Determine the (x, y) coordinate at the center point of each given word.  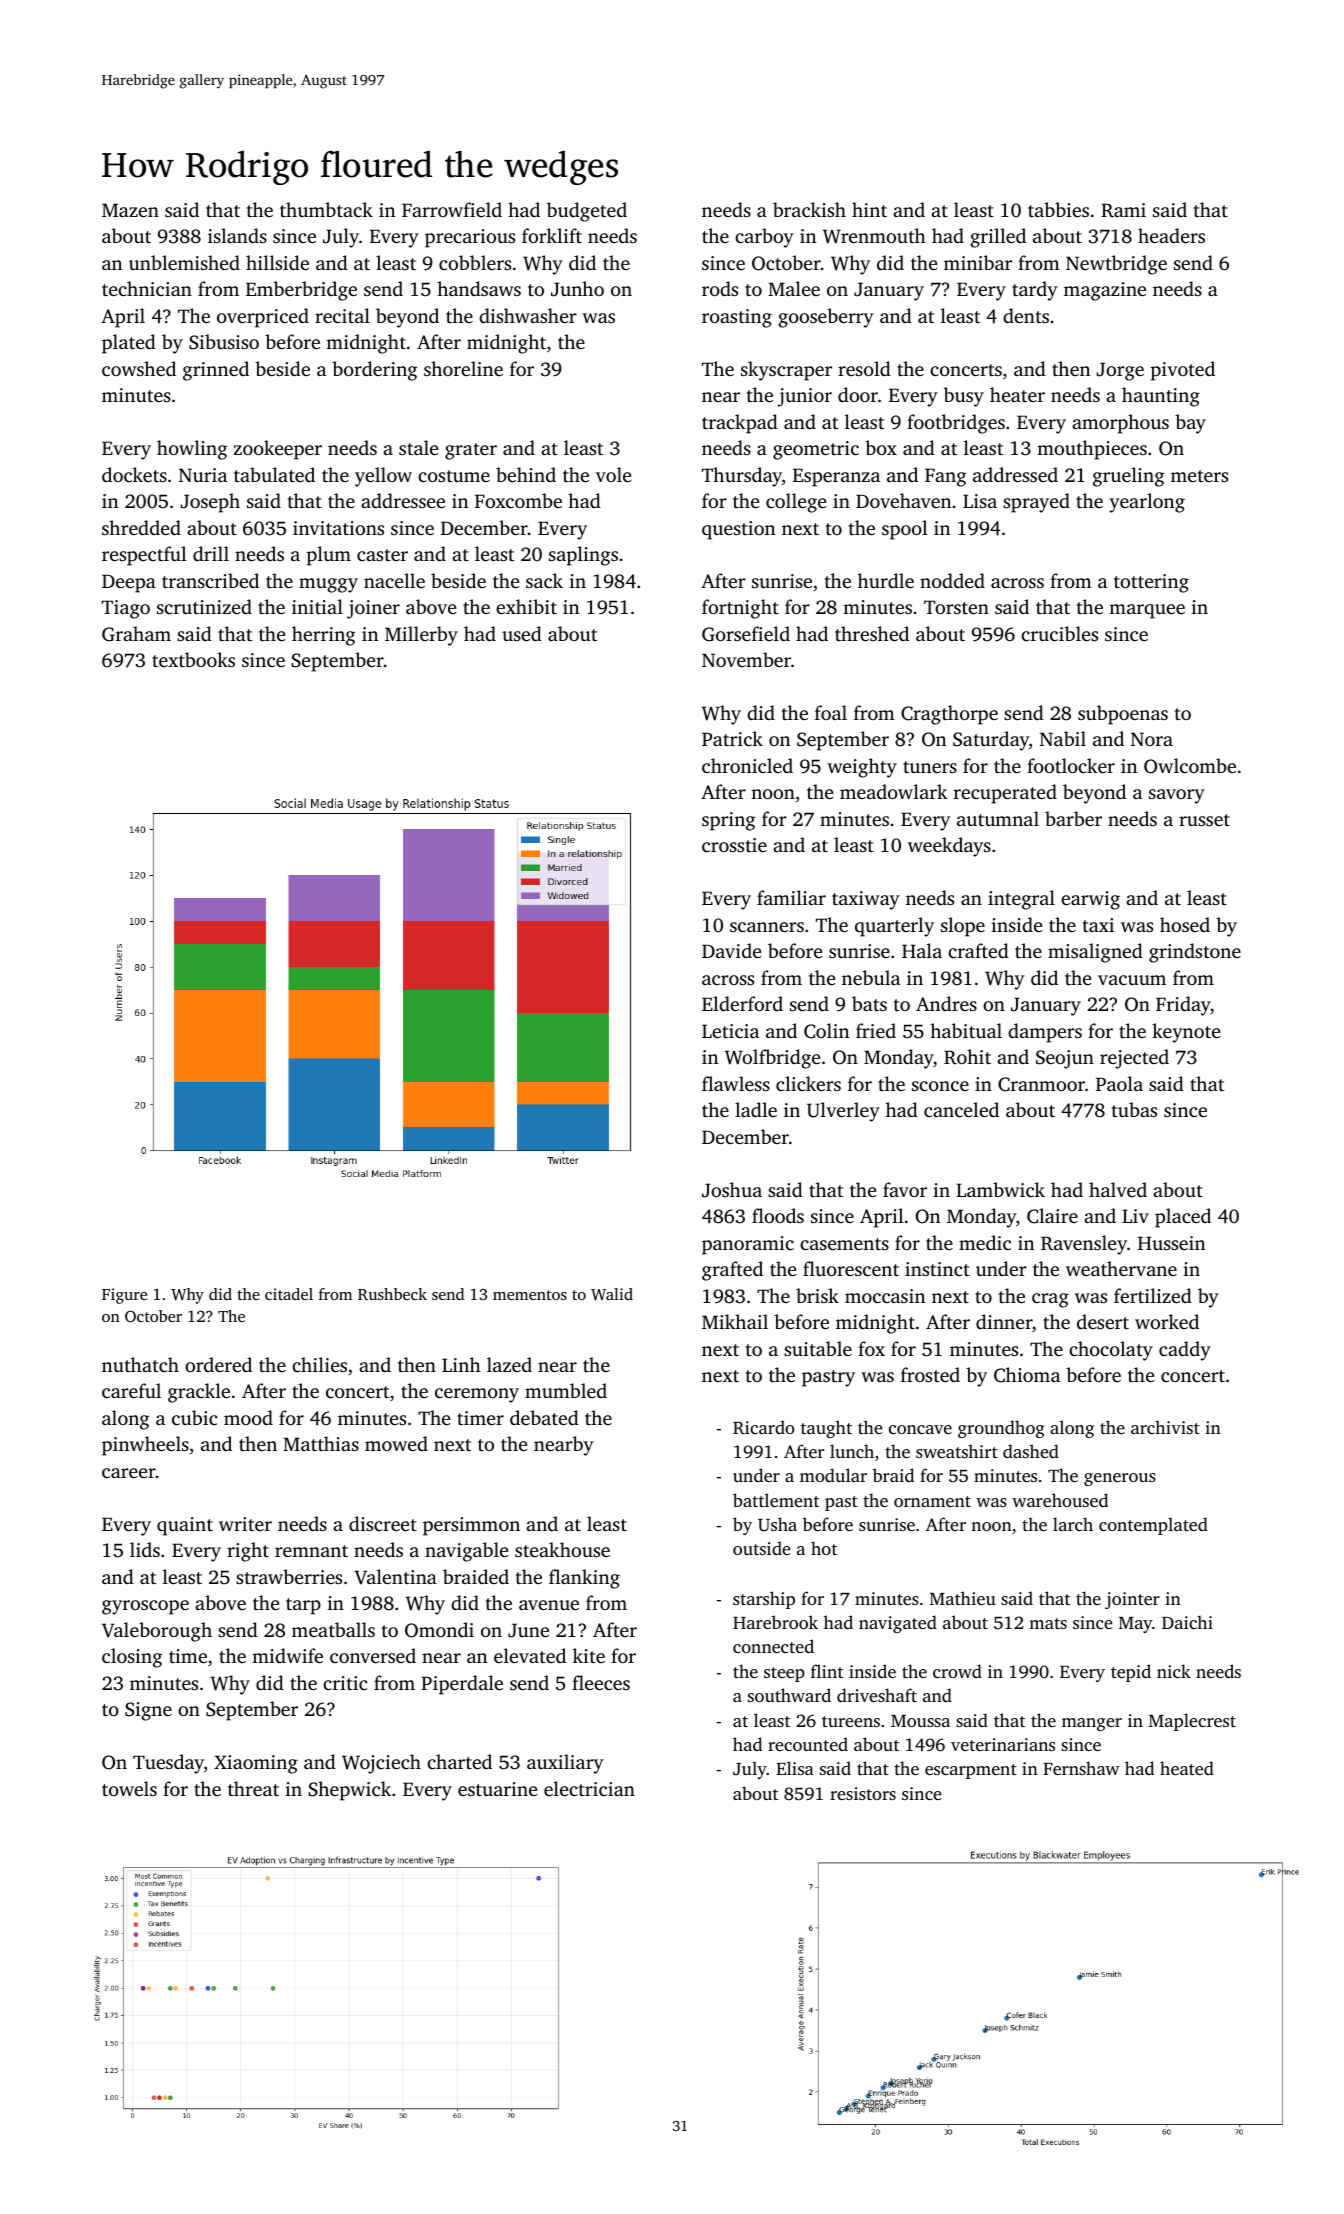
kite (589, 1655)
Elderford (742, 1003)
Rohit (967, 1057)
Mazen (130, 210)
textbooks (193, 659)
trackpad (740, 424)
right (248, 1552)
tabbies (1058, 209)
